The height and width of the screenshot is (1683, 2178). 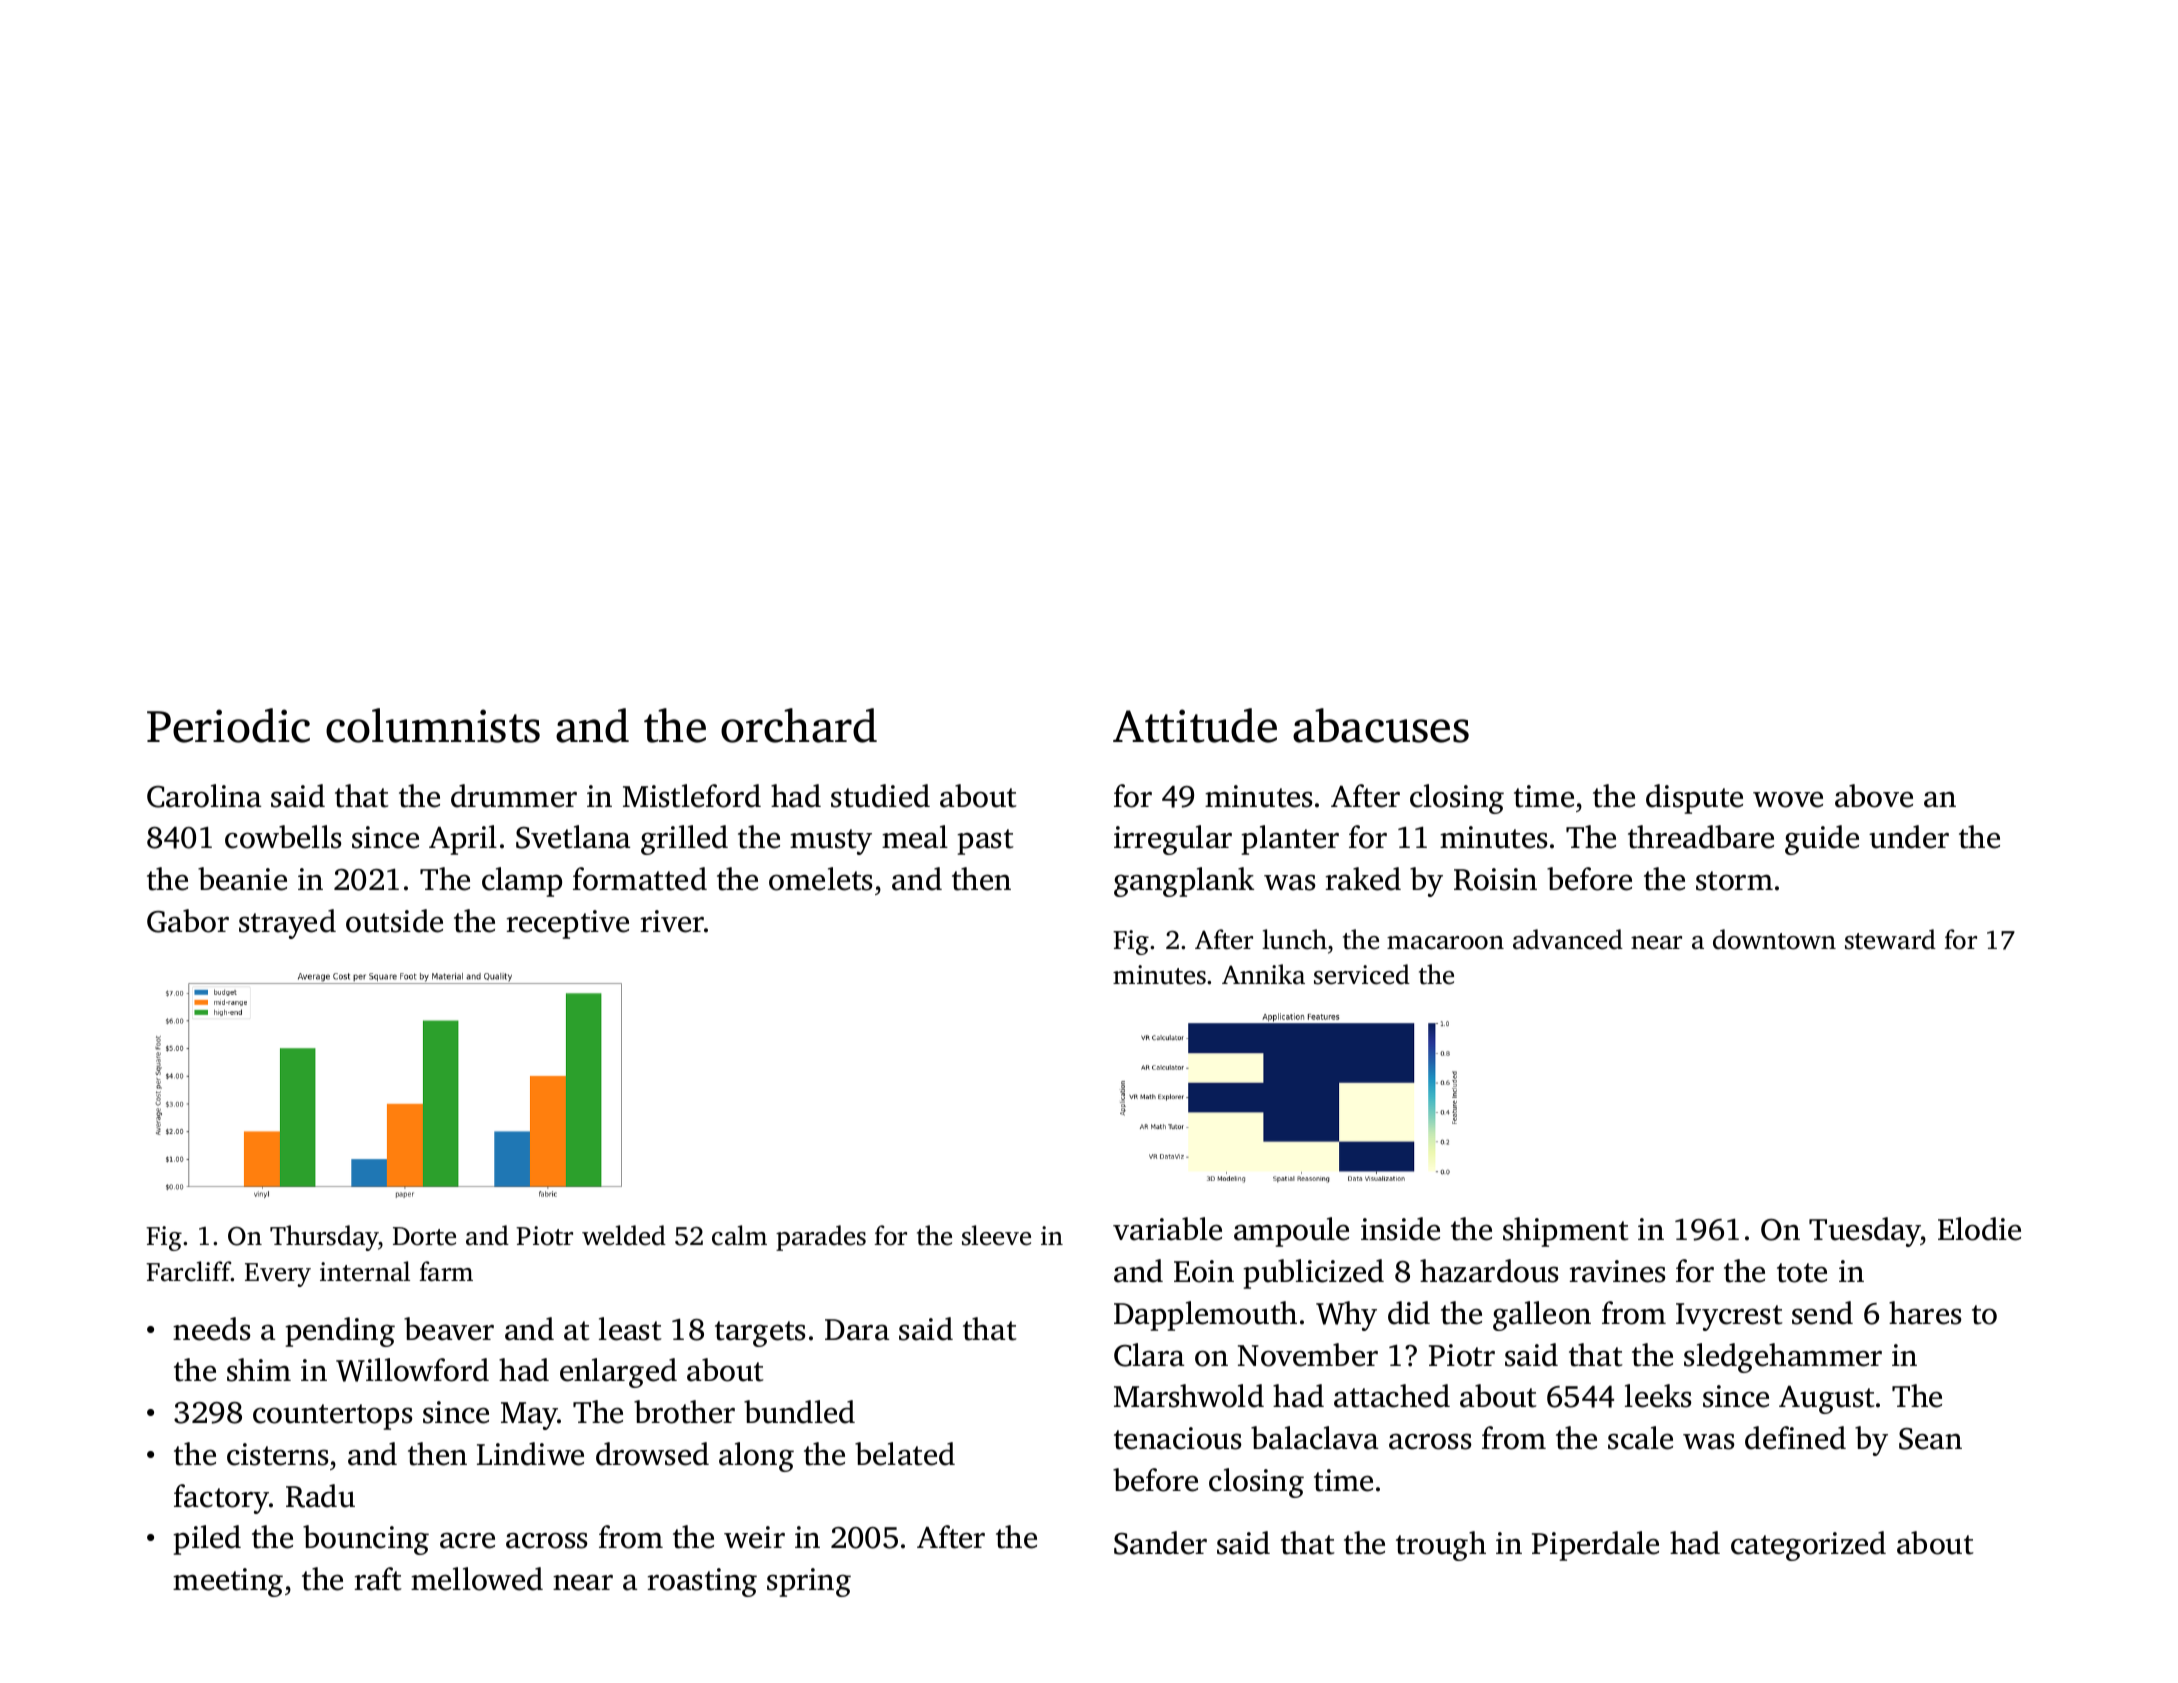 What do you see at coordinates (1290, 840) in the screenshot?
I see `planter` at bounding box center [1290, 840].
